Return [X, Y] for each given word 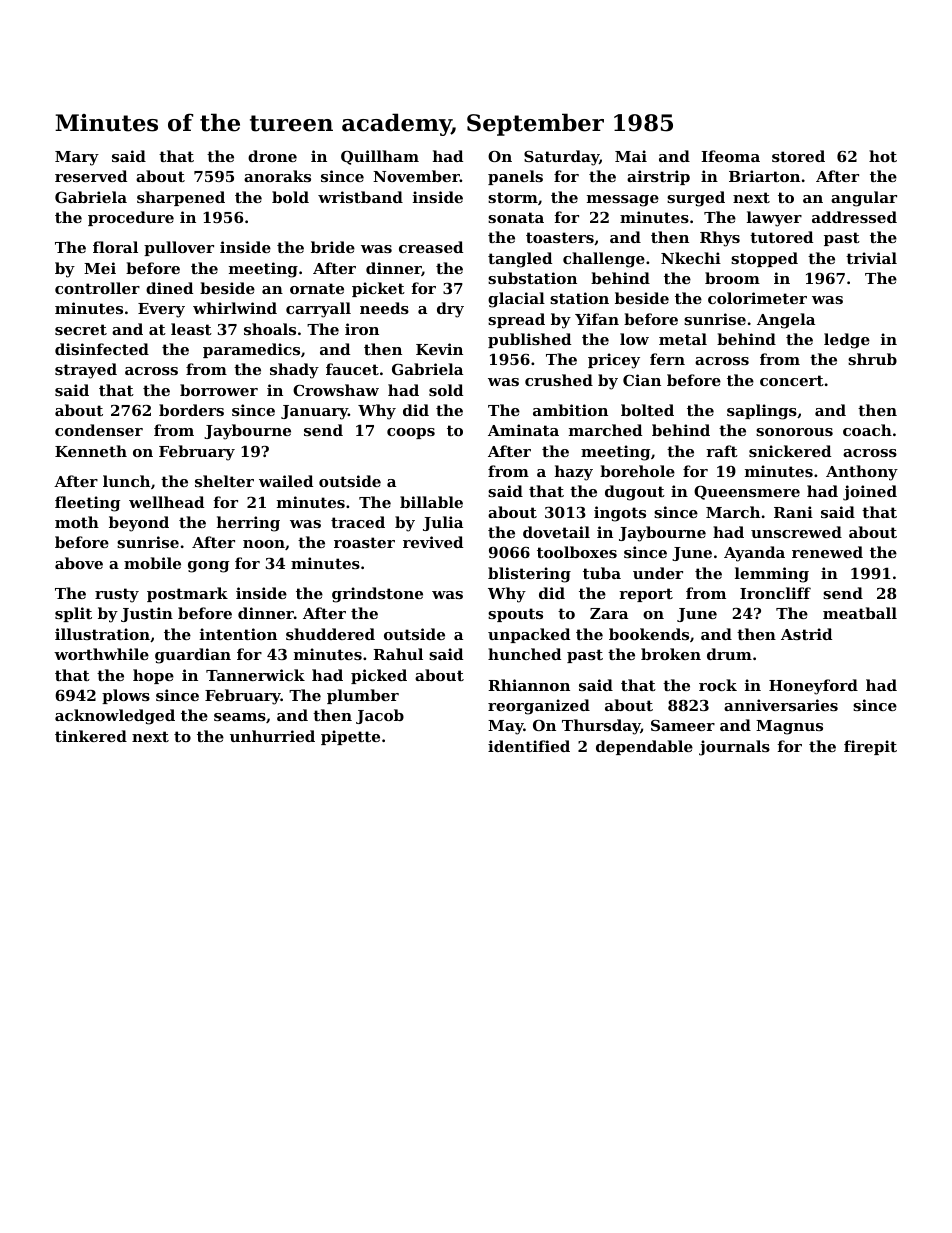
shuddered [330, 634]
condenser [99, 430]
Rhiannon [529, 685]
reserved [91, 176]
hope [153, 676]
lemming [772, 575]
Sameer [683, 725]
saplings [762, 412]
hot [883, 156]
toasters [560, 237]
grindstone [377, 595]
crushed [559, 380]
